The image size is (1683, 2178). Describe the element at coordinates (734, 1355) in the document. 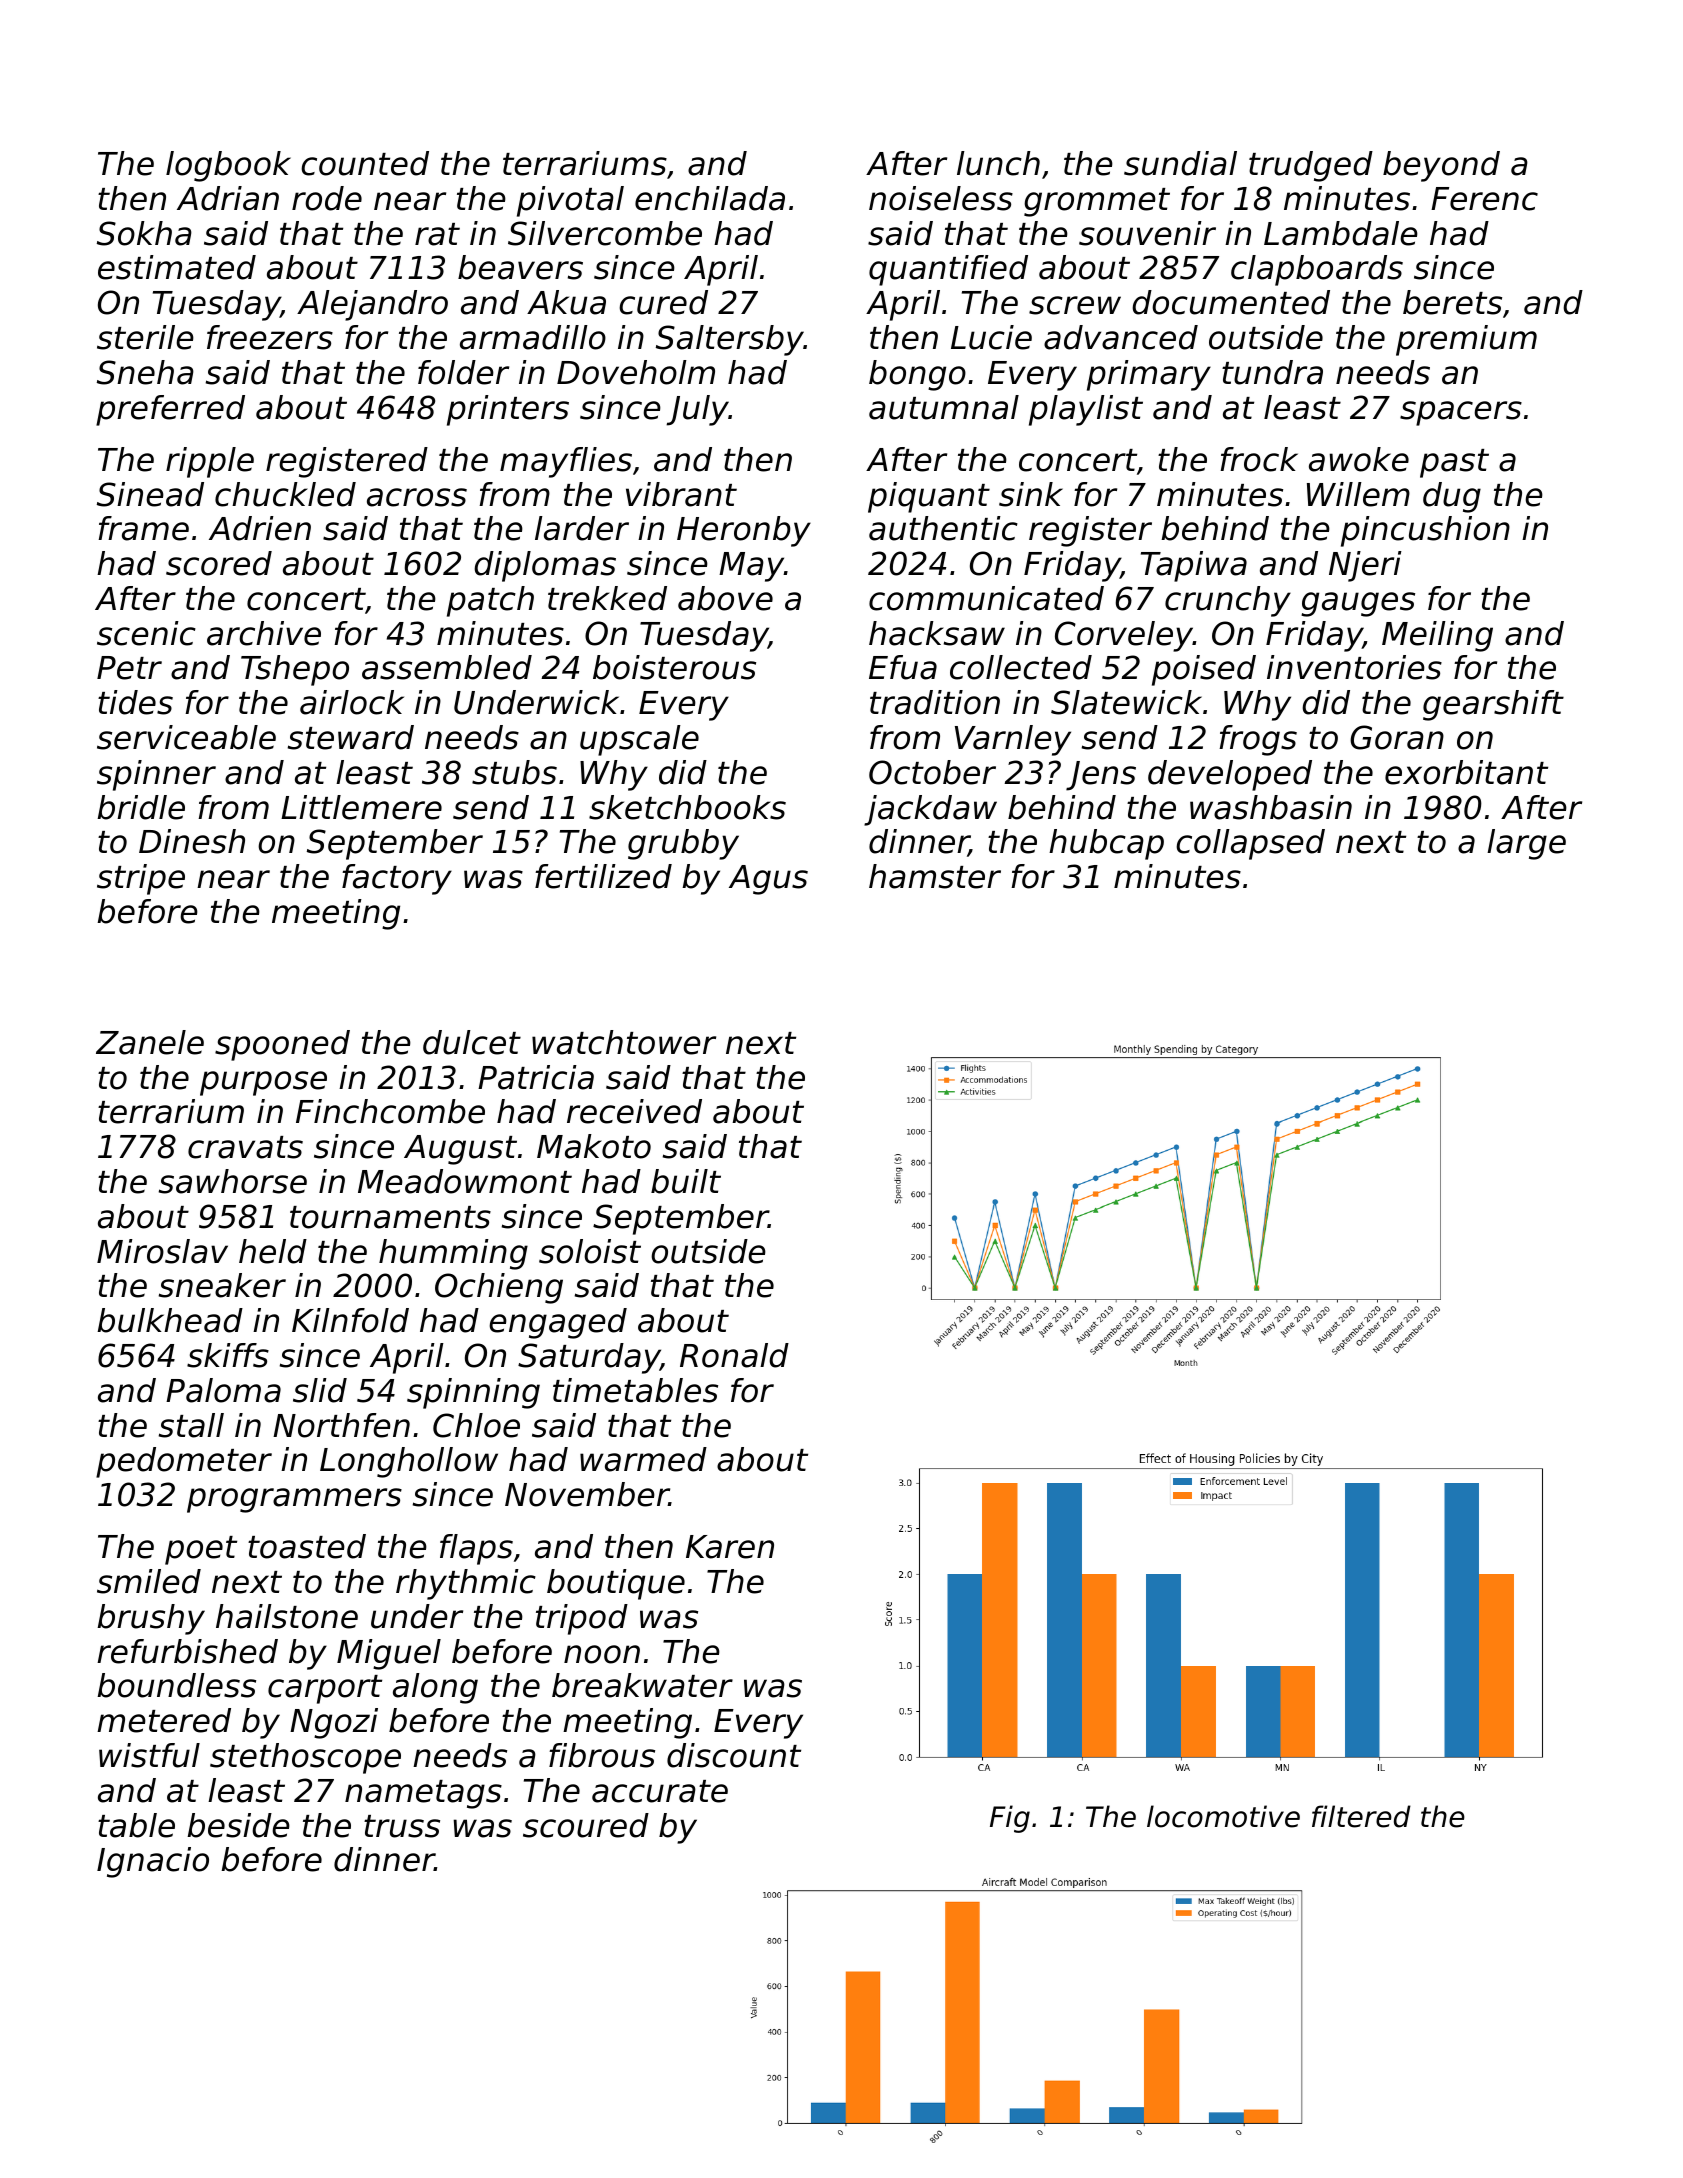

I see `Ronald` at that location.
